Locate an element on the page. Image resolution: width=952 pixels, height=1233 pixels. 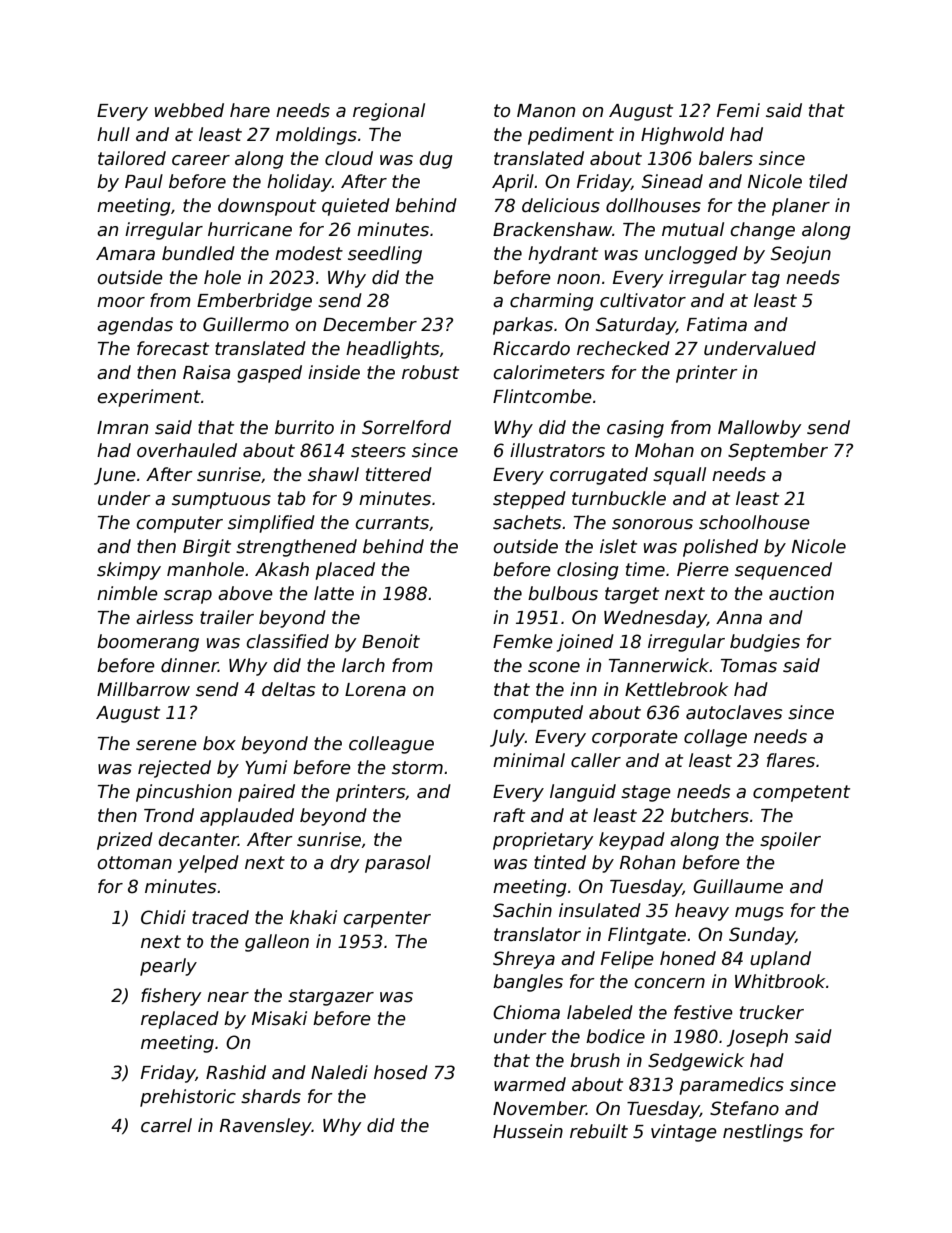
Seojun is located at coordinates (801, 255).
